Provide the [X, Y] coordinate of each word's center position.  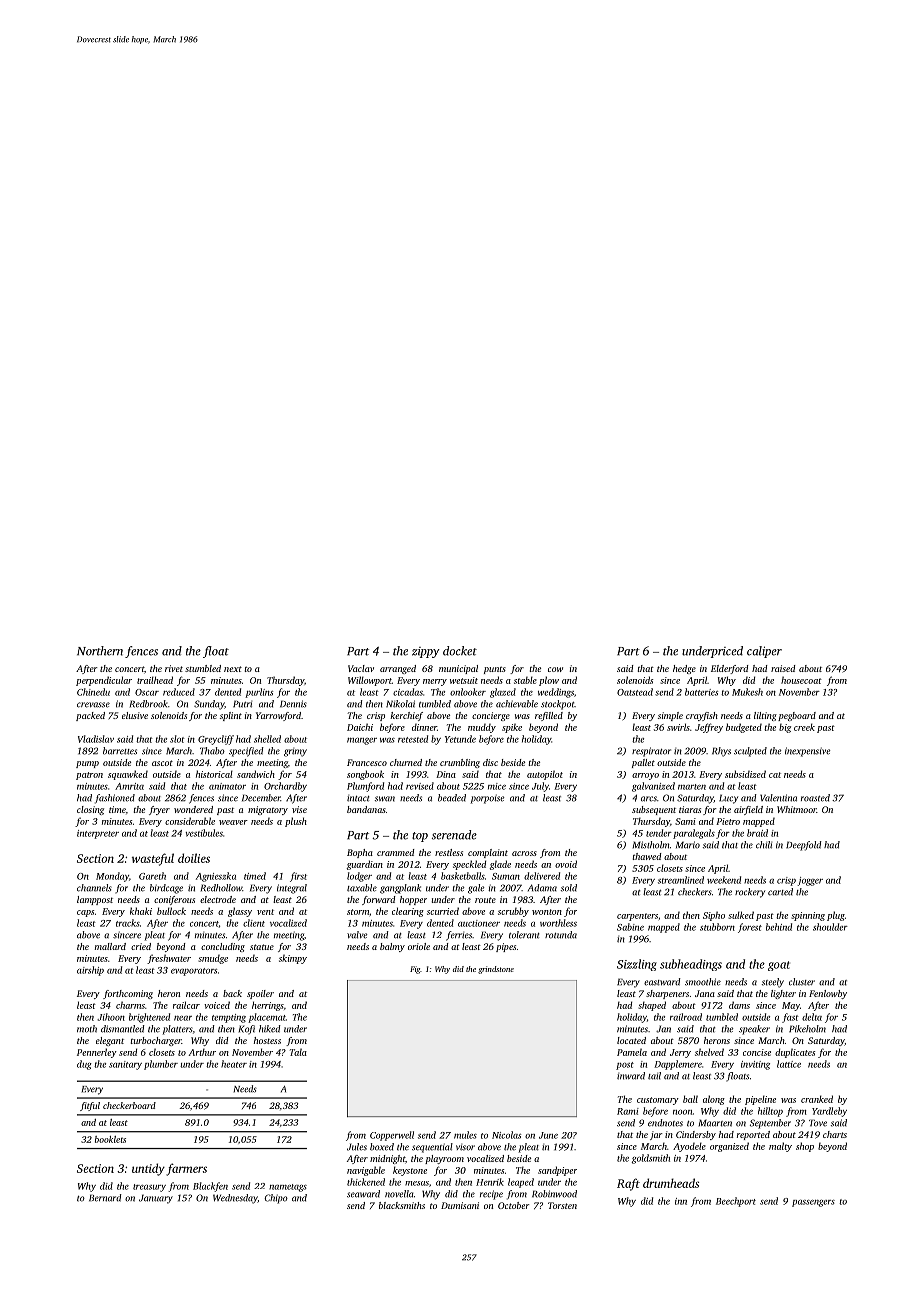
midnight [387, 1159]
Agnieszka [216, 877]
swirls [678, 727]
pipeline [760, 1100]
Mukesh [747, 692]
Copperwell [392, 1136]
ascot [162, 763]
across [524, 853]
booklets [110, 1139]
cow [555, 669]
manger [362, 741]
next [233, 669]
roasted [815, 798]
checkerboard [129, 1105]
